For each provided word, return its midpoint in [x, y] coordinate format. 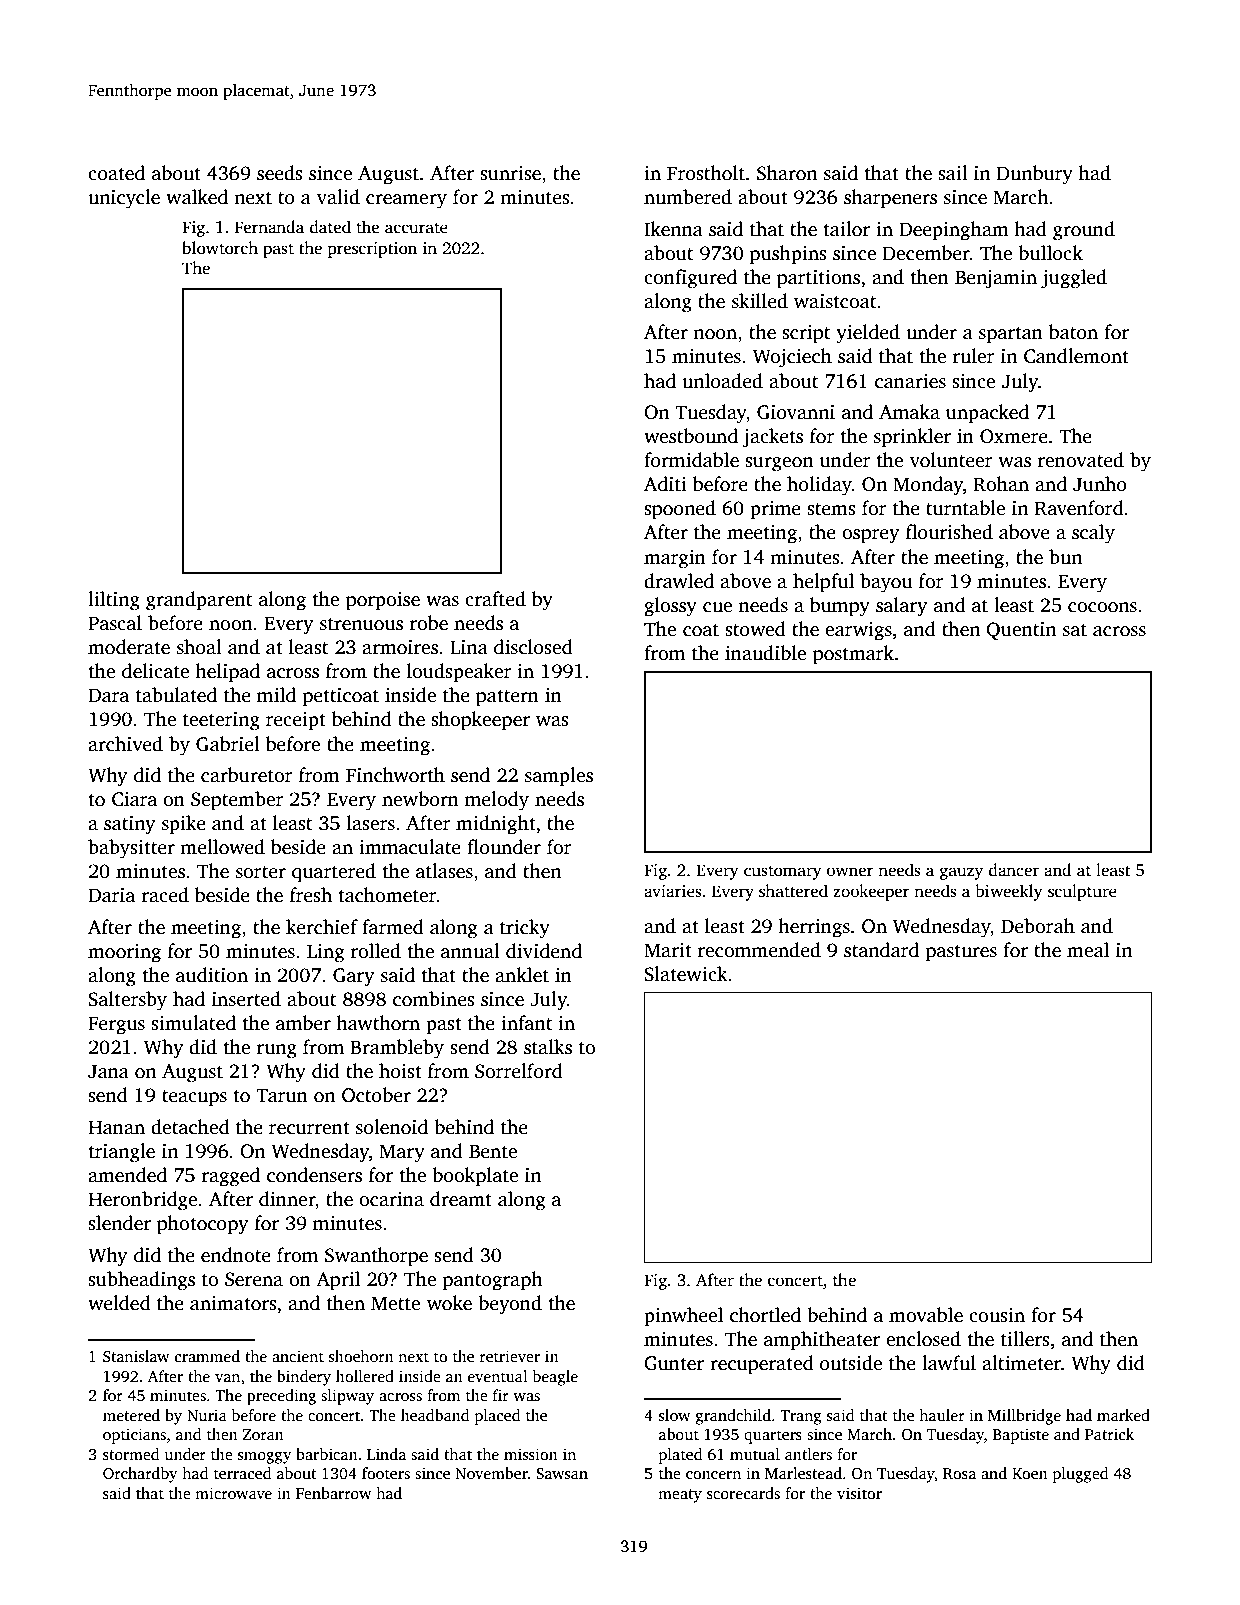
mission [531, 1454]
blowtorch [220, 248]
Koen [1030, 1473]
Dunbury [1035, 175]
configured [690, 279]
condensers [314, 1175]
